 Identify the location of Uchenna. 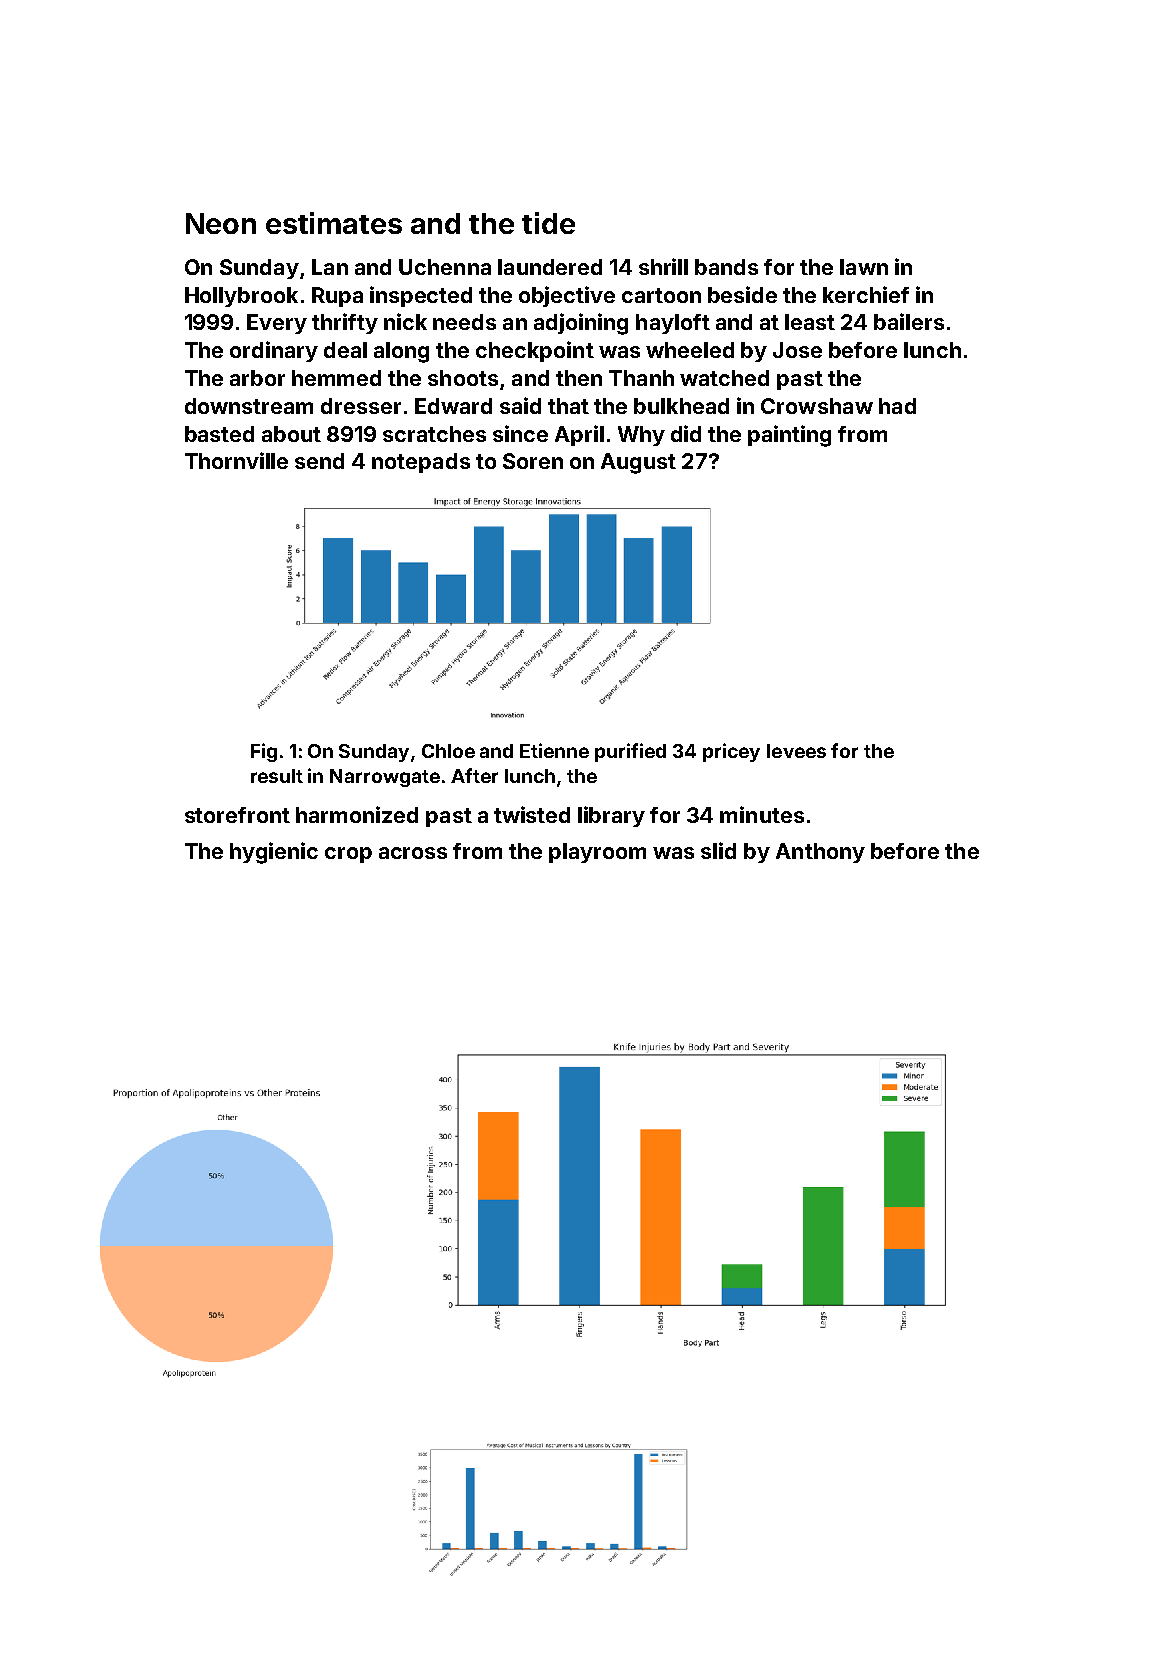
(445, 267).
